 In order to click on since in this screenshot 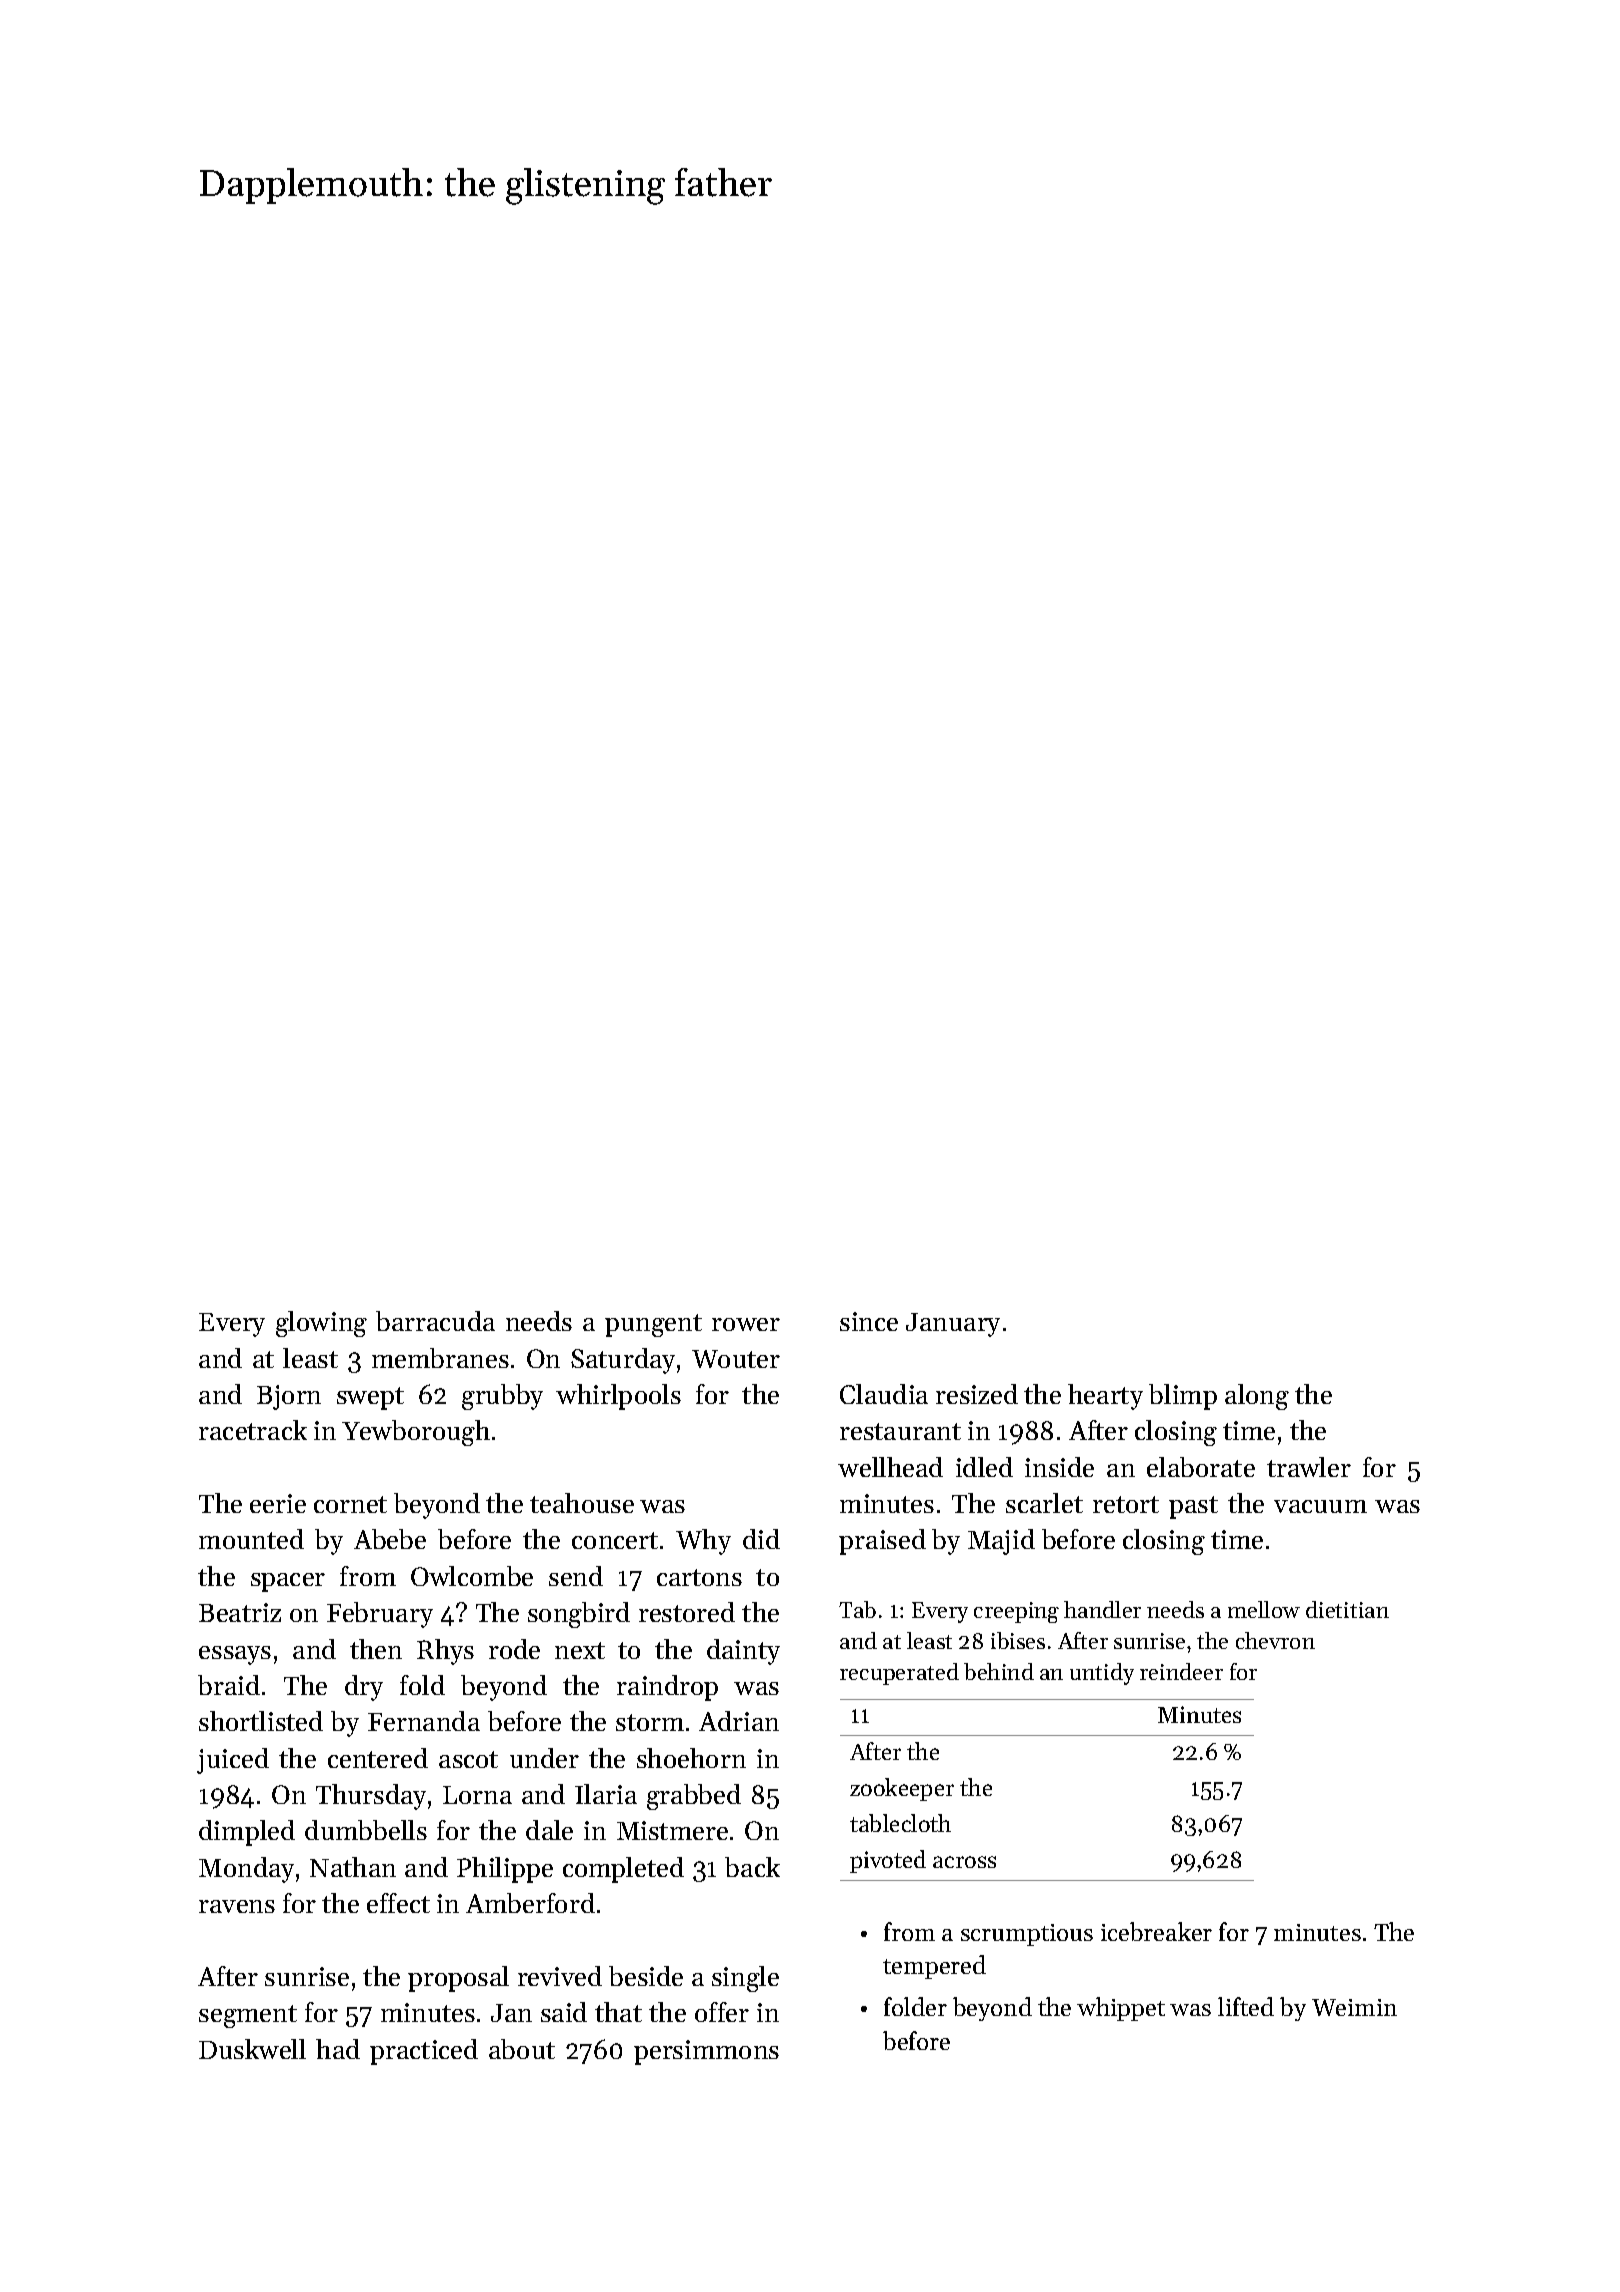, I will do `click(869, 1321)`.
